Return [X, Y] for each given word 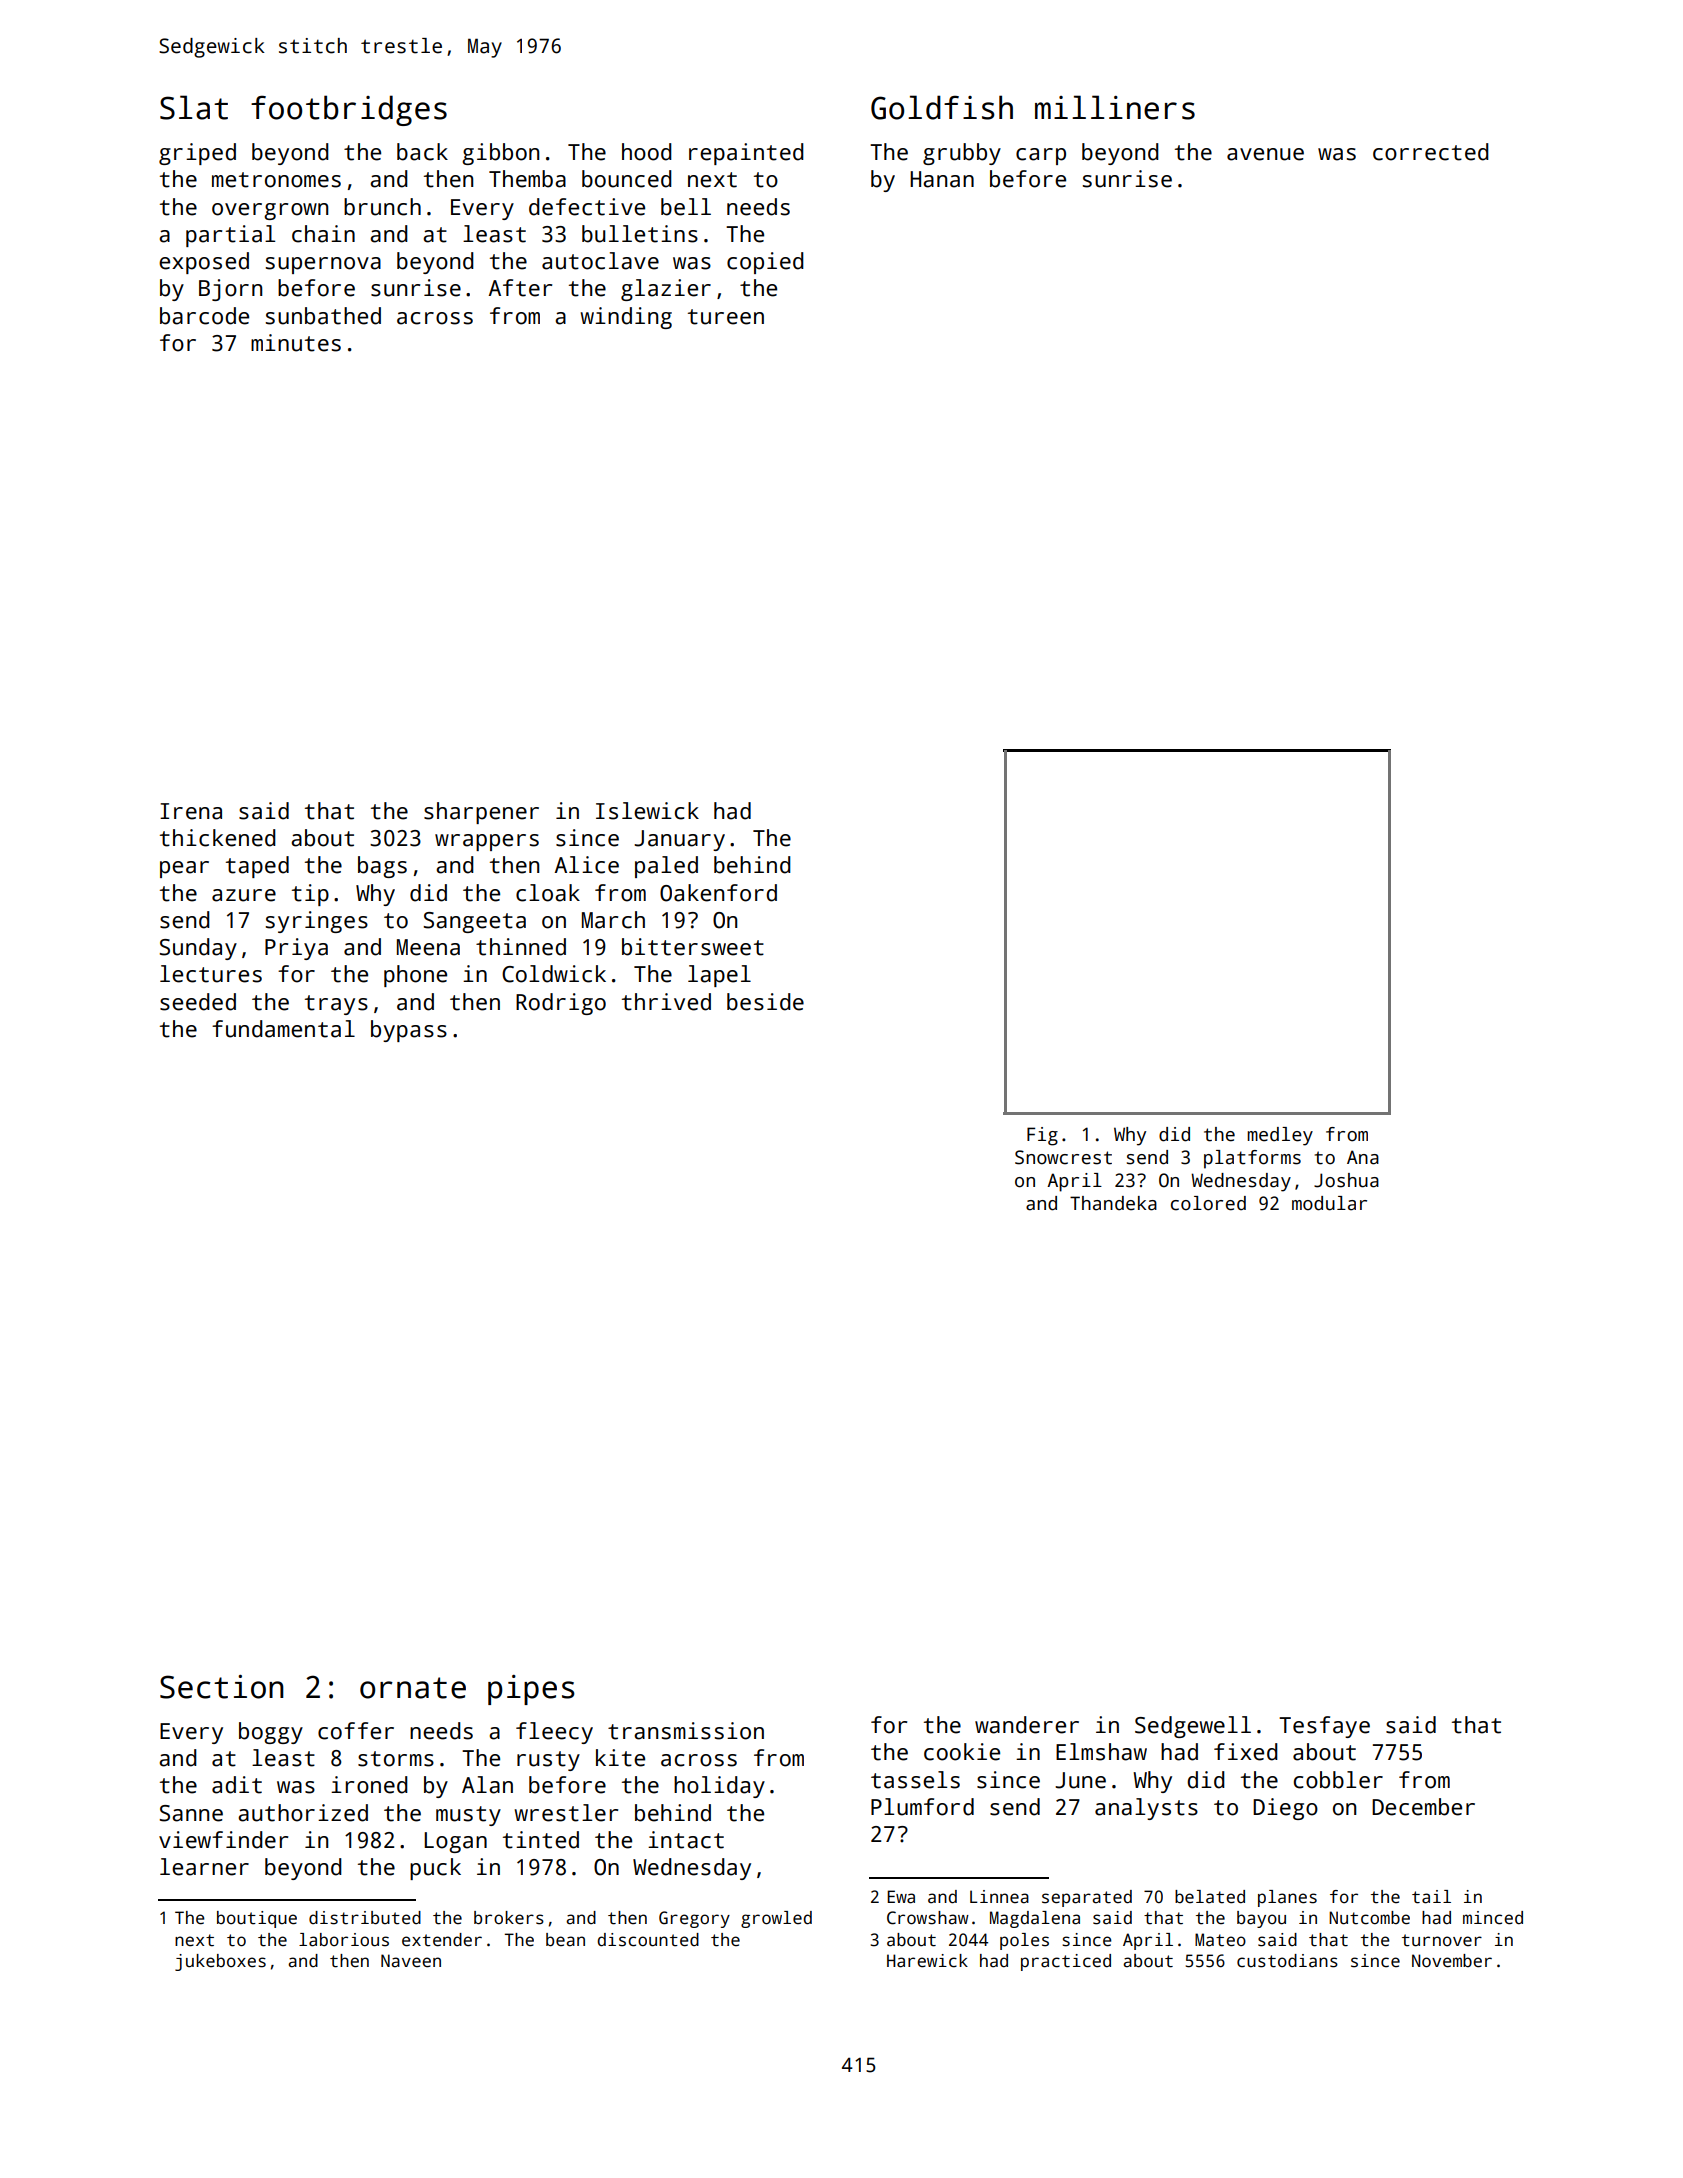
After [520, 288]
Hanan [942, 179]
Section [222, 1687]
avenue [1265, 154]
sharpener [481, 813]
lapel [719, 976]
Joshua [1346, 1180]
